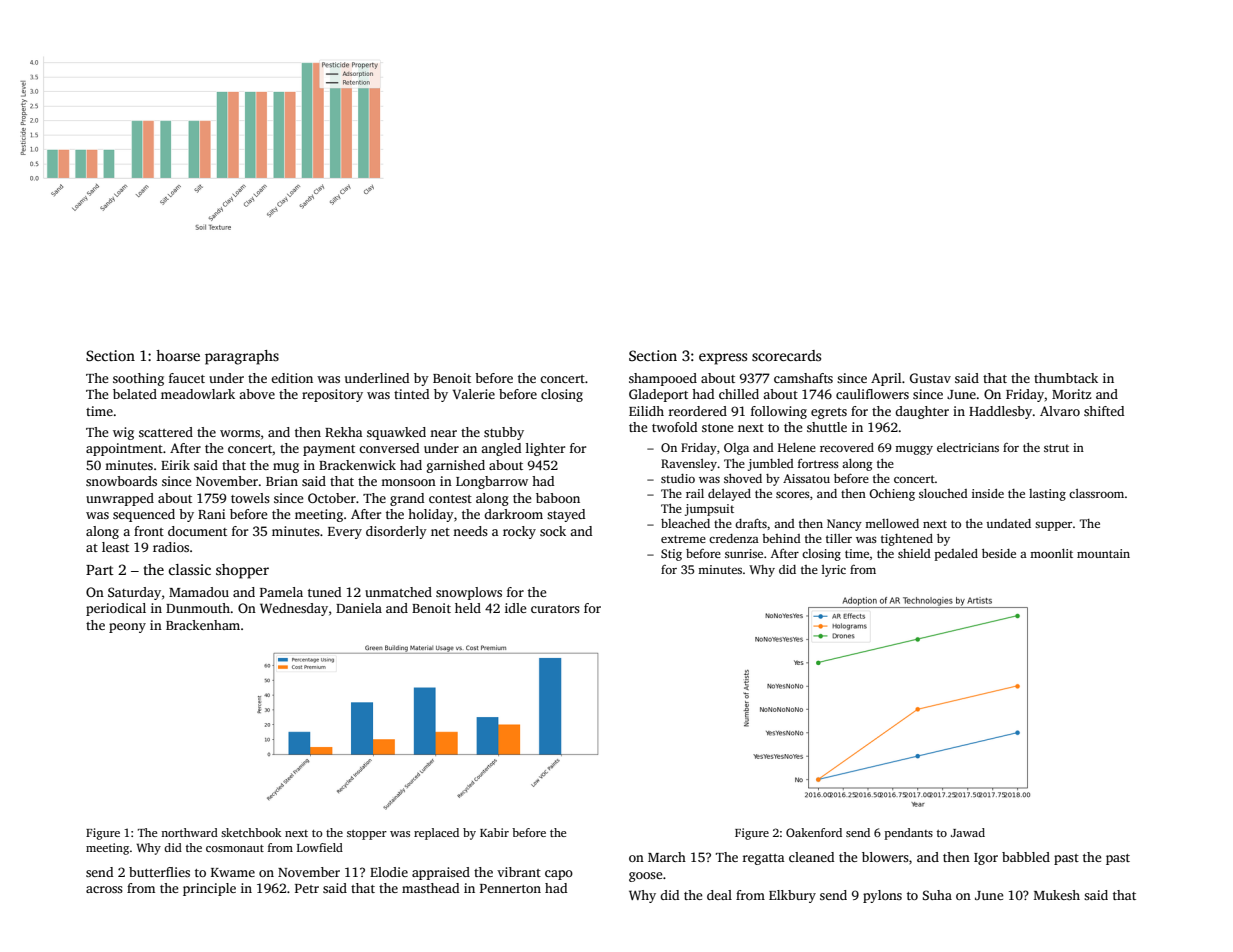 The image size is (1233, 952). I want to click on conversed, so click(389, 448).
